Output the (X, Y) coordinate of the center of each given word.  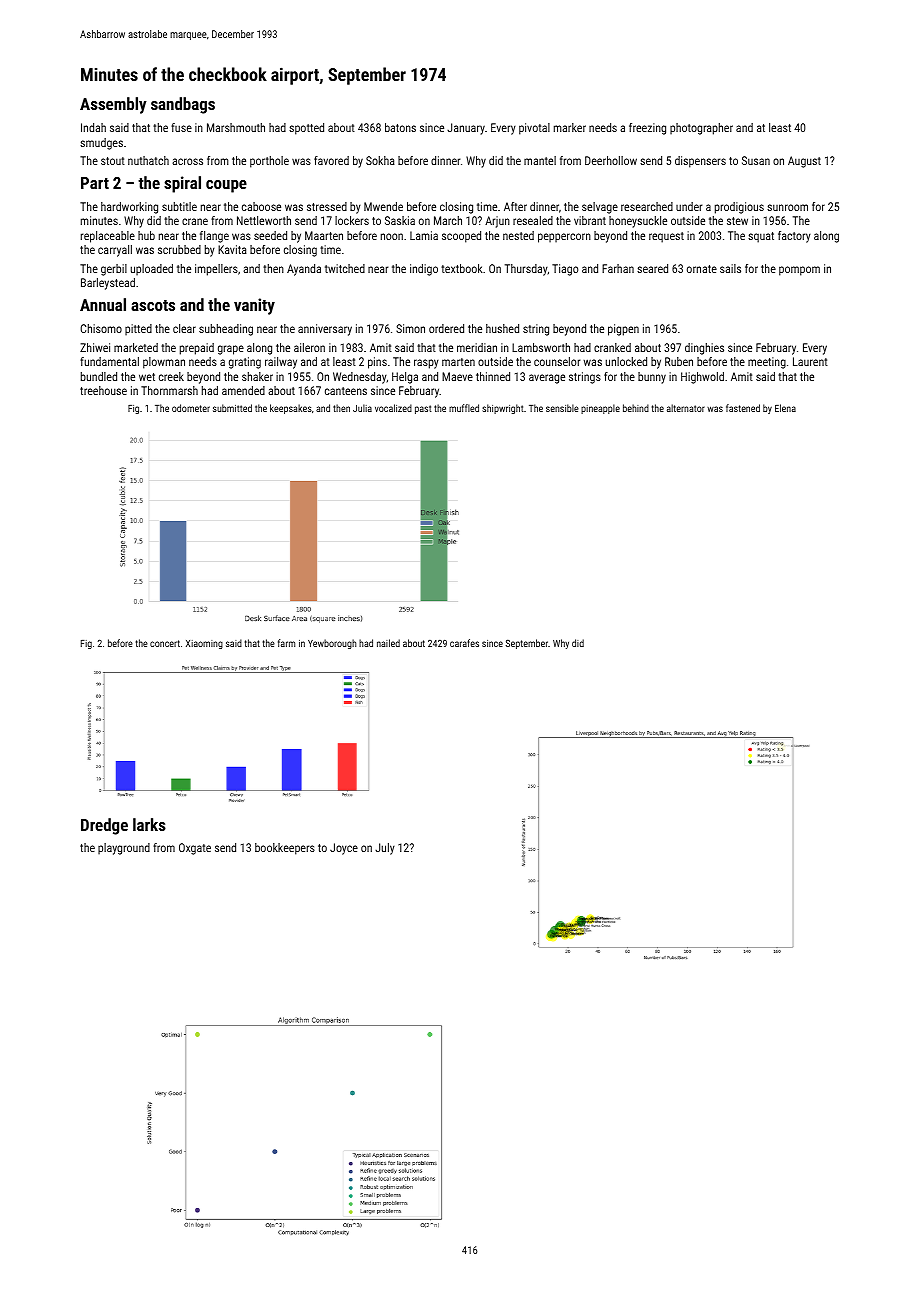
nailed (388, 643)
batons (400, 127)
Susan (756, 160)
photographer (701, 129)
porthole (269, 162)
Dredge (104, 826)
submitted (232, 408)
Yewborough (332, 644)
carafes (464, 643)
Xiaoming (204, 644)
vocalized (393, 408)
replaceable (108, 237)
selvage (600, 208)
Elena (785, 408)
